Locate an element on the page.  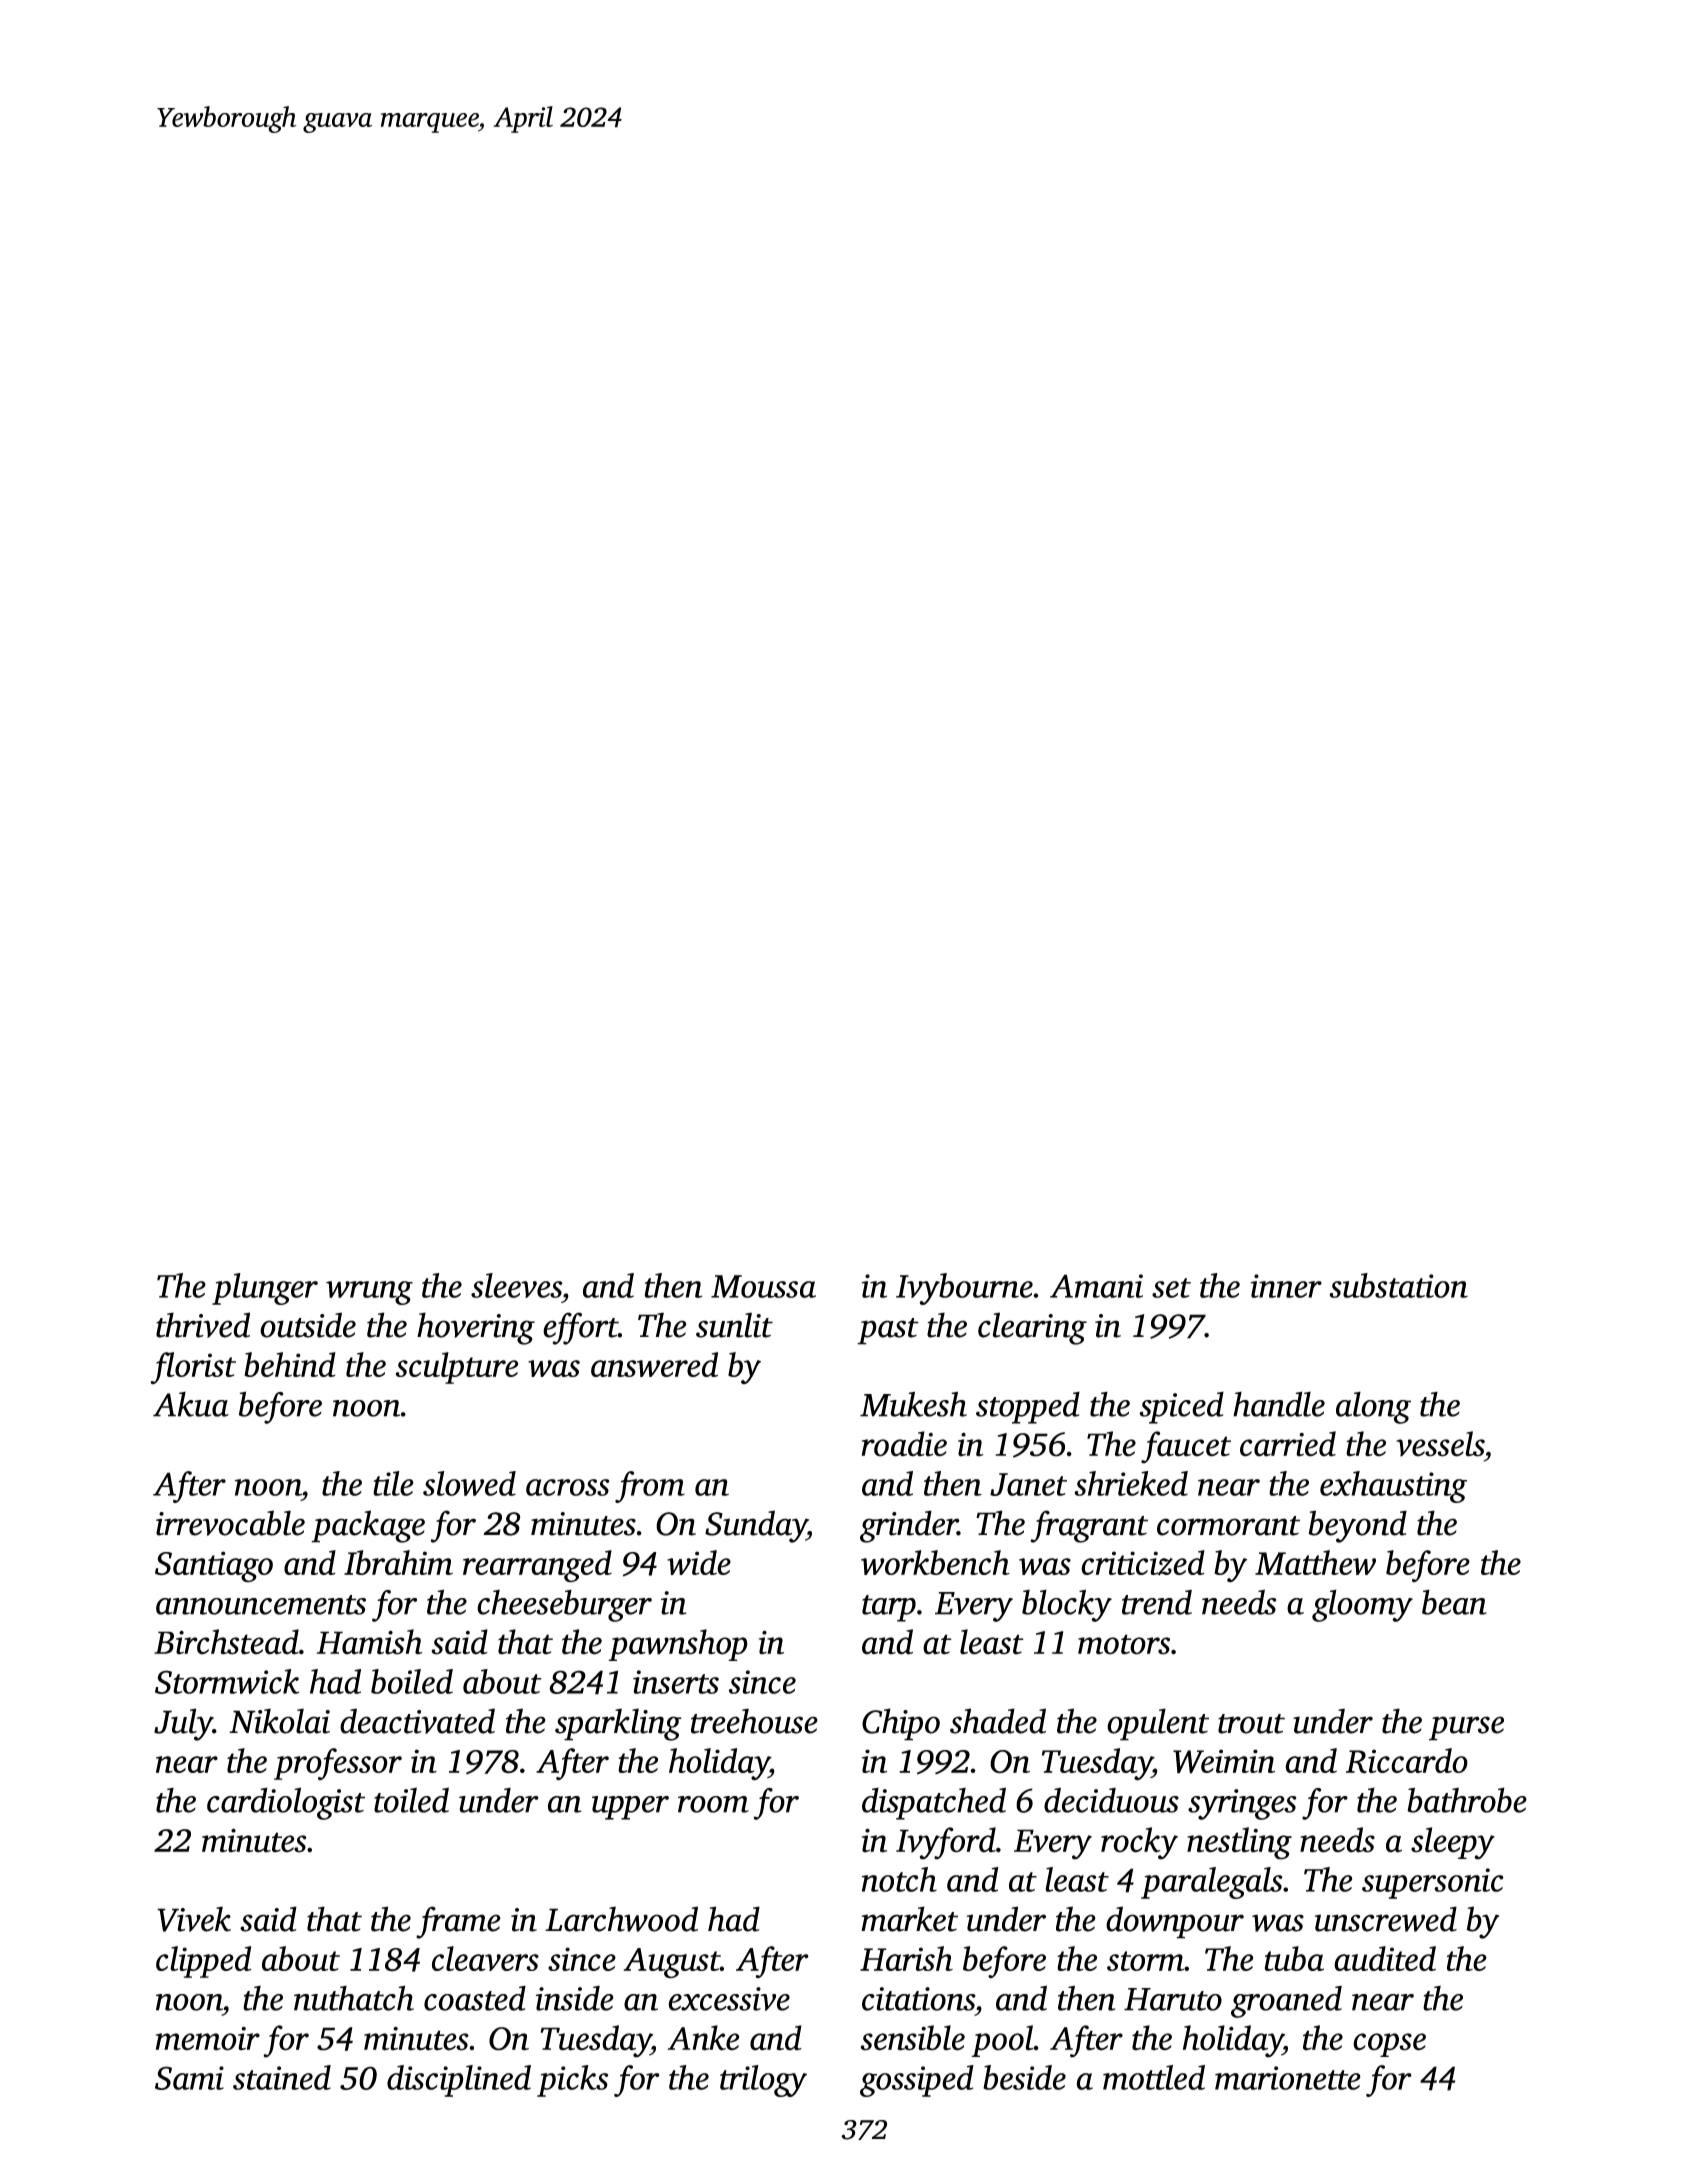
past is located at coordinates (888, 1331).
